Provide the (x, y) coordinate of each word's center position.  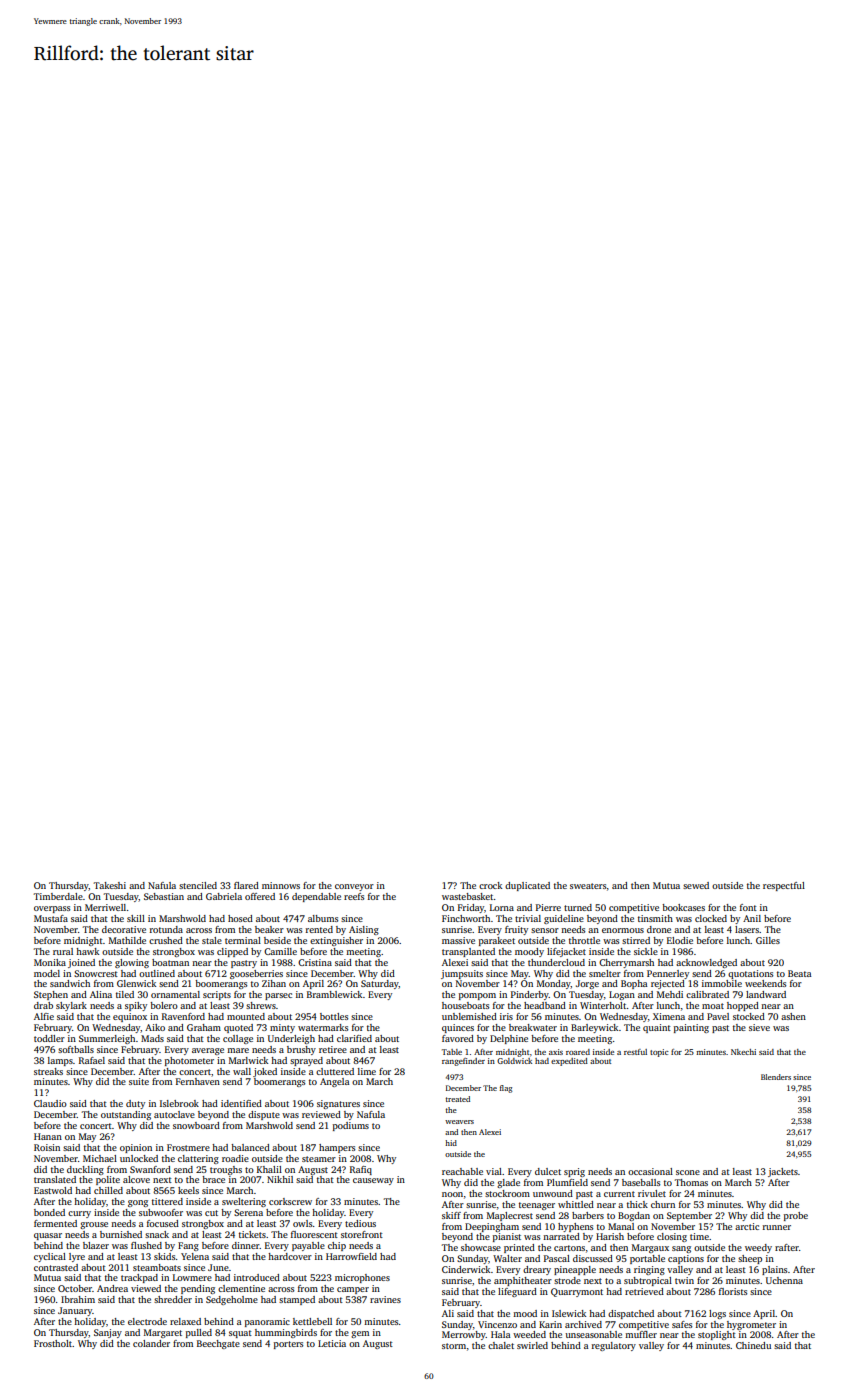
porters (288, 1345)
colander (151, 1343)
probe (796, 1216)
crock (490, 885)
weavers (459, 1122)
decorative (124, 929)
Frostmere (188, 1147)
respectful (784, 886)
